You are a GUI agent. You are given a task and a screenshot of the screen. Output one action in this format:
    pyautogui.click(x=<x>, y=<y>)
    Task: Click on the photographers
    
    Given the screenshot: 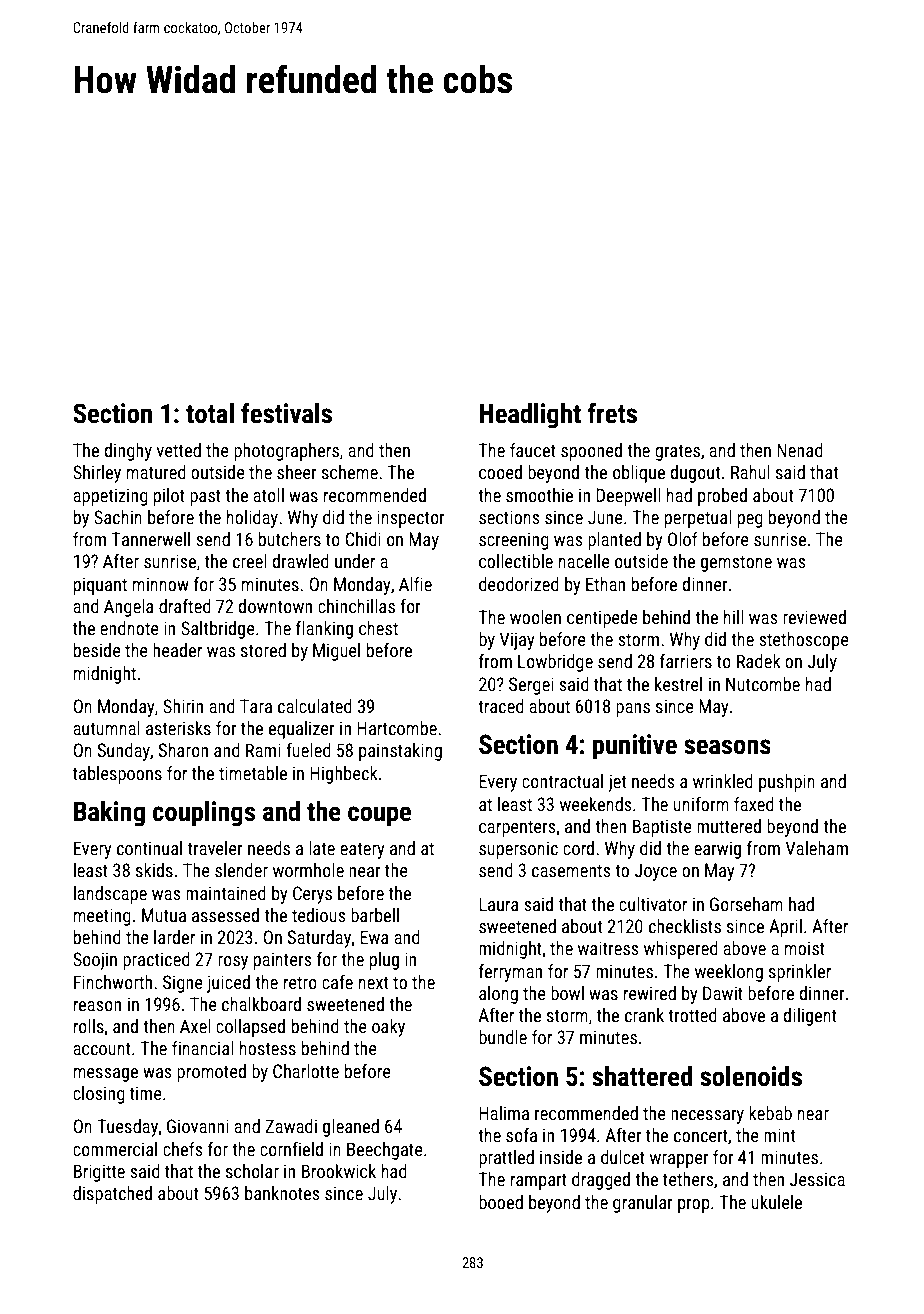 What is the action you would take?
    pyautogui.click(x=286, y=452)
